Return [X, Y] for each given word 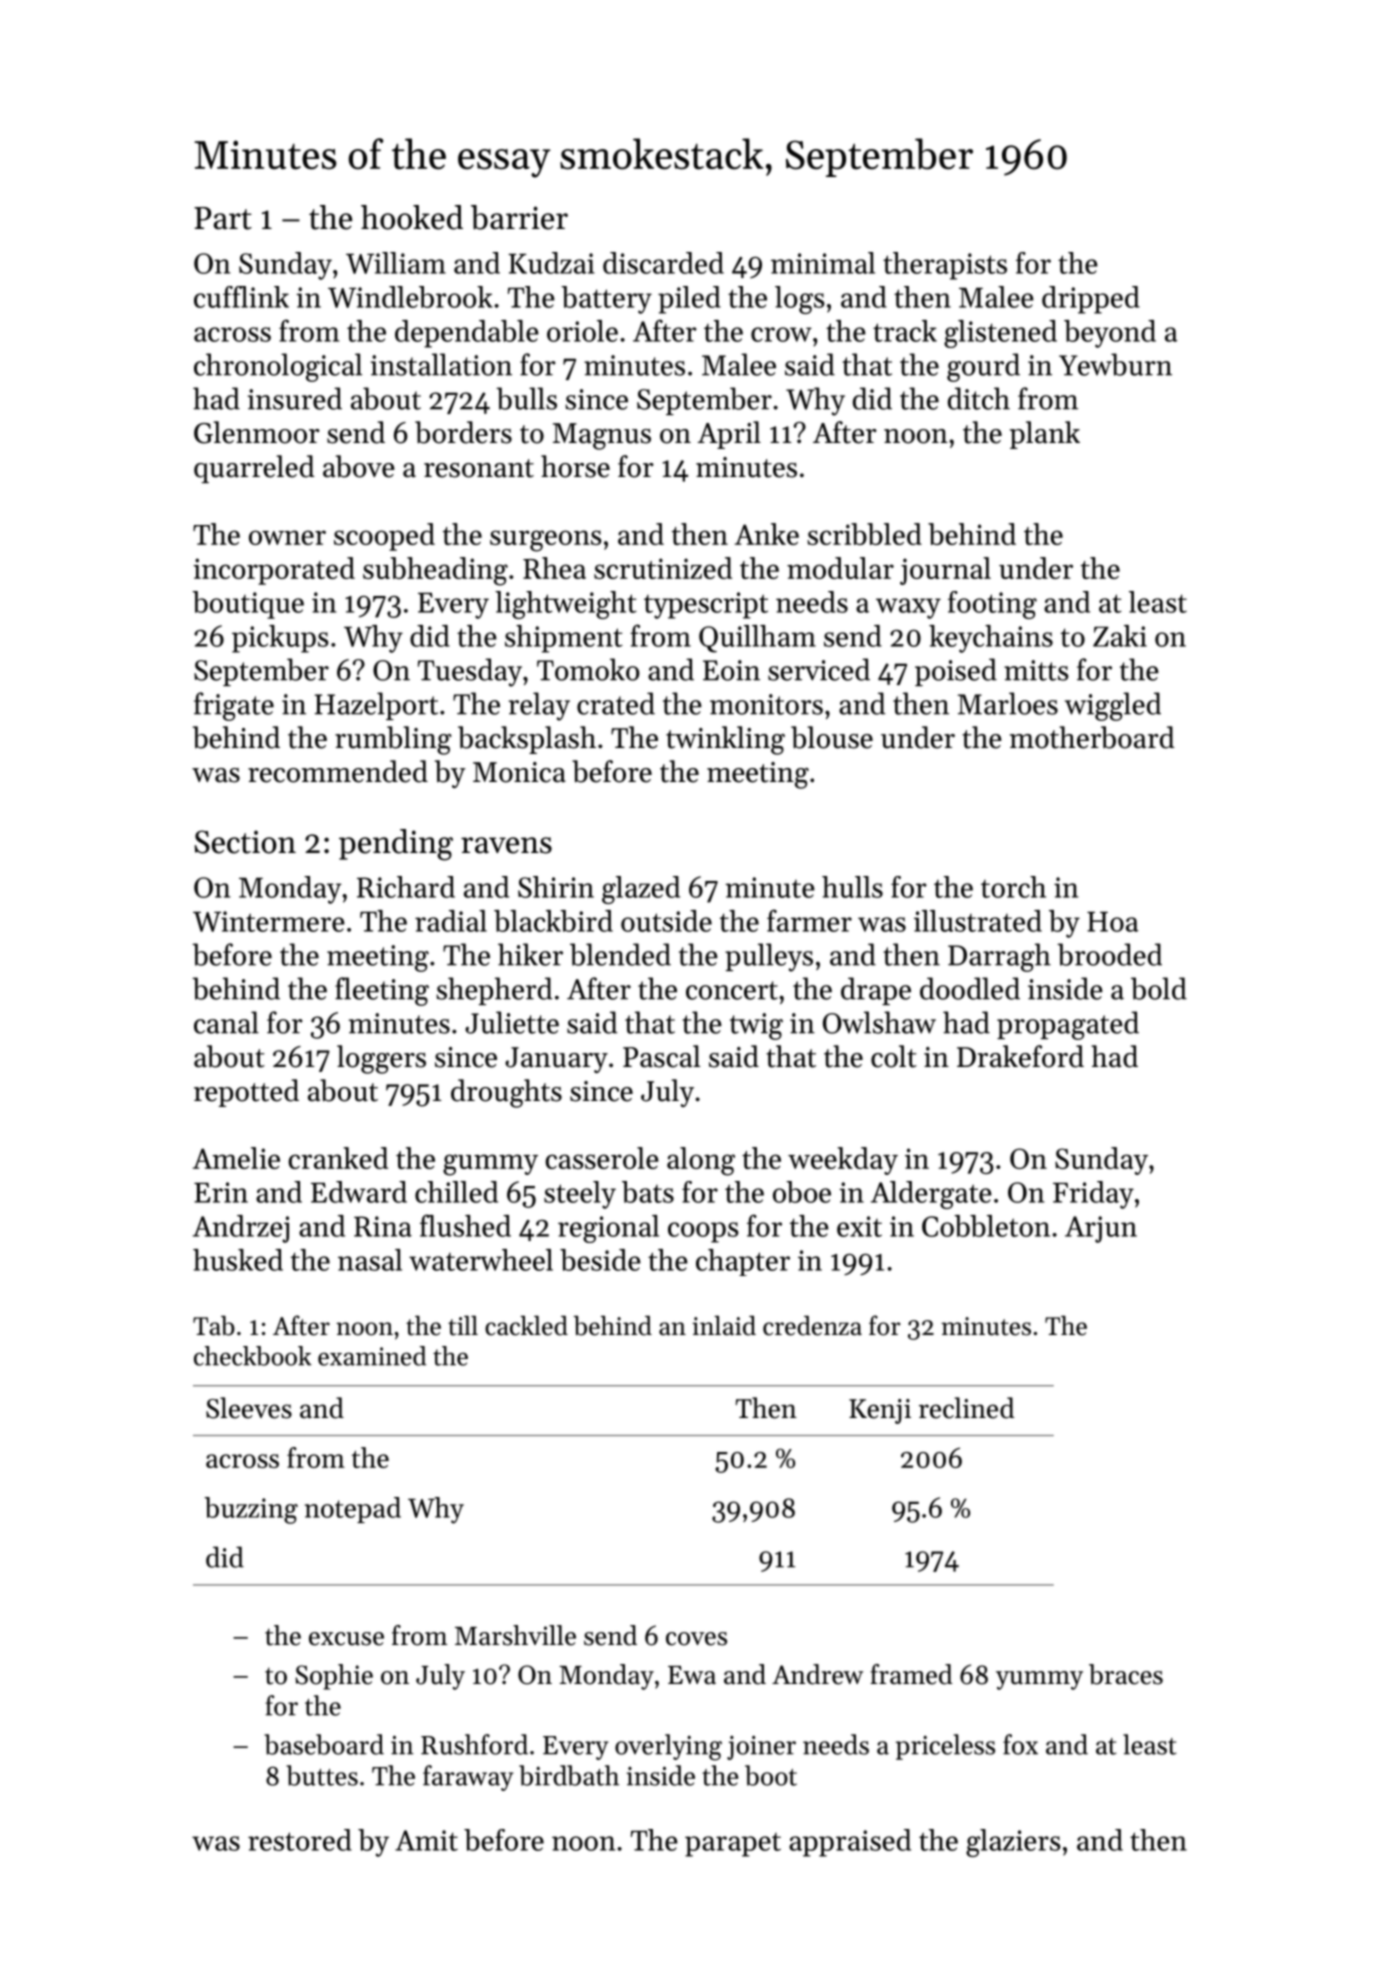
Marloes [1008, 703]
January [556, 1060]
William [396, 263]
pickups [280, 639]
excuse [346, 1639]
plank [1045, 435]
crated [616, 703]
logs [800, 300]
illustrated [978, 921]
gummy [490, 1165]
